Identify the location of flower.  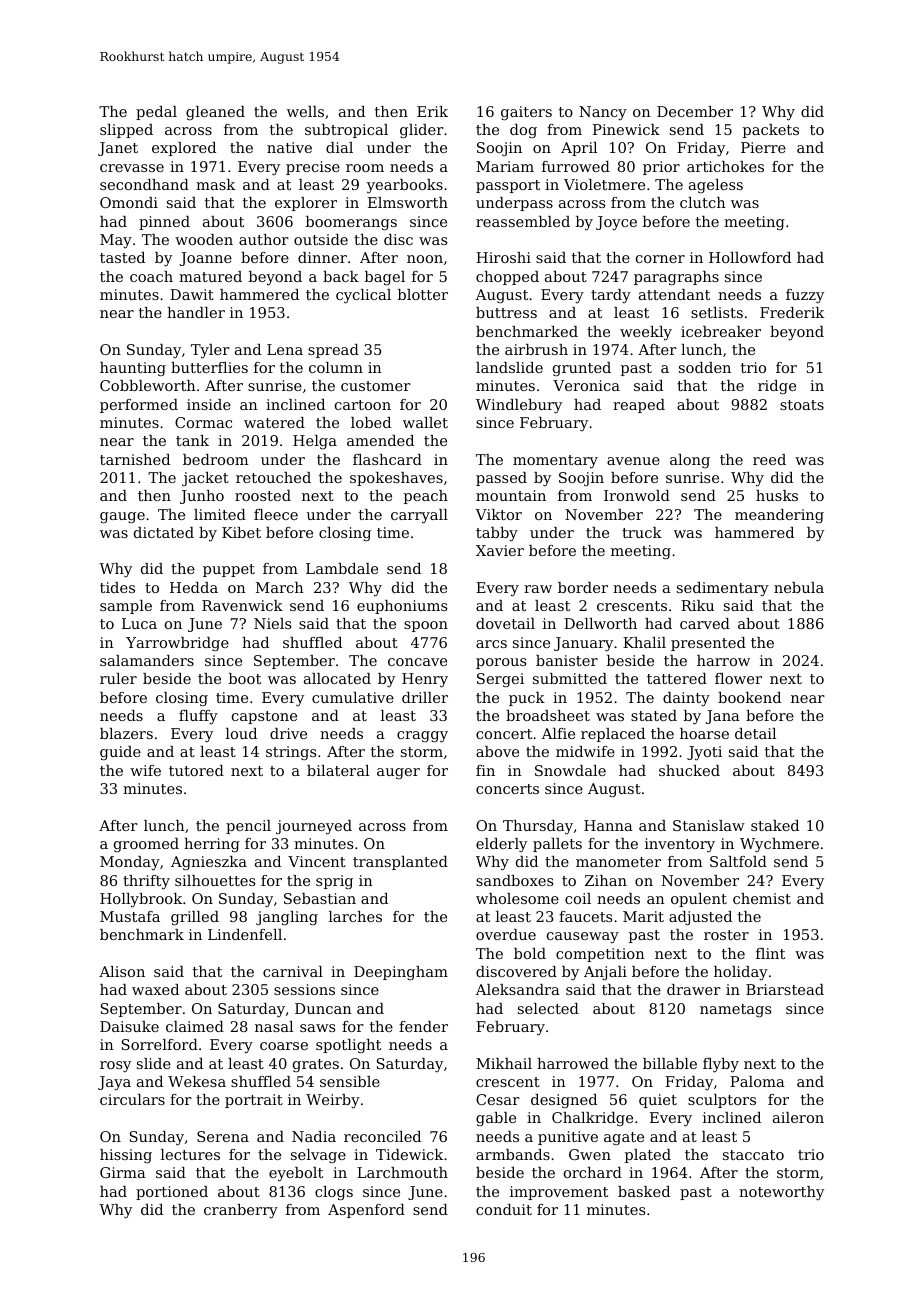
(738, 678).
